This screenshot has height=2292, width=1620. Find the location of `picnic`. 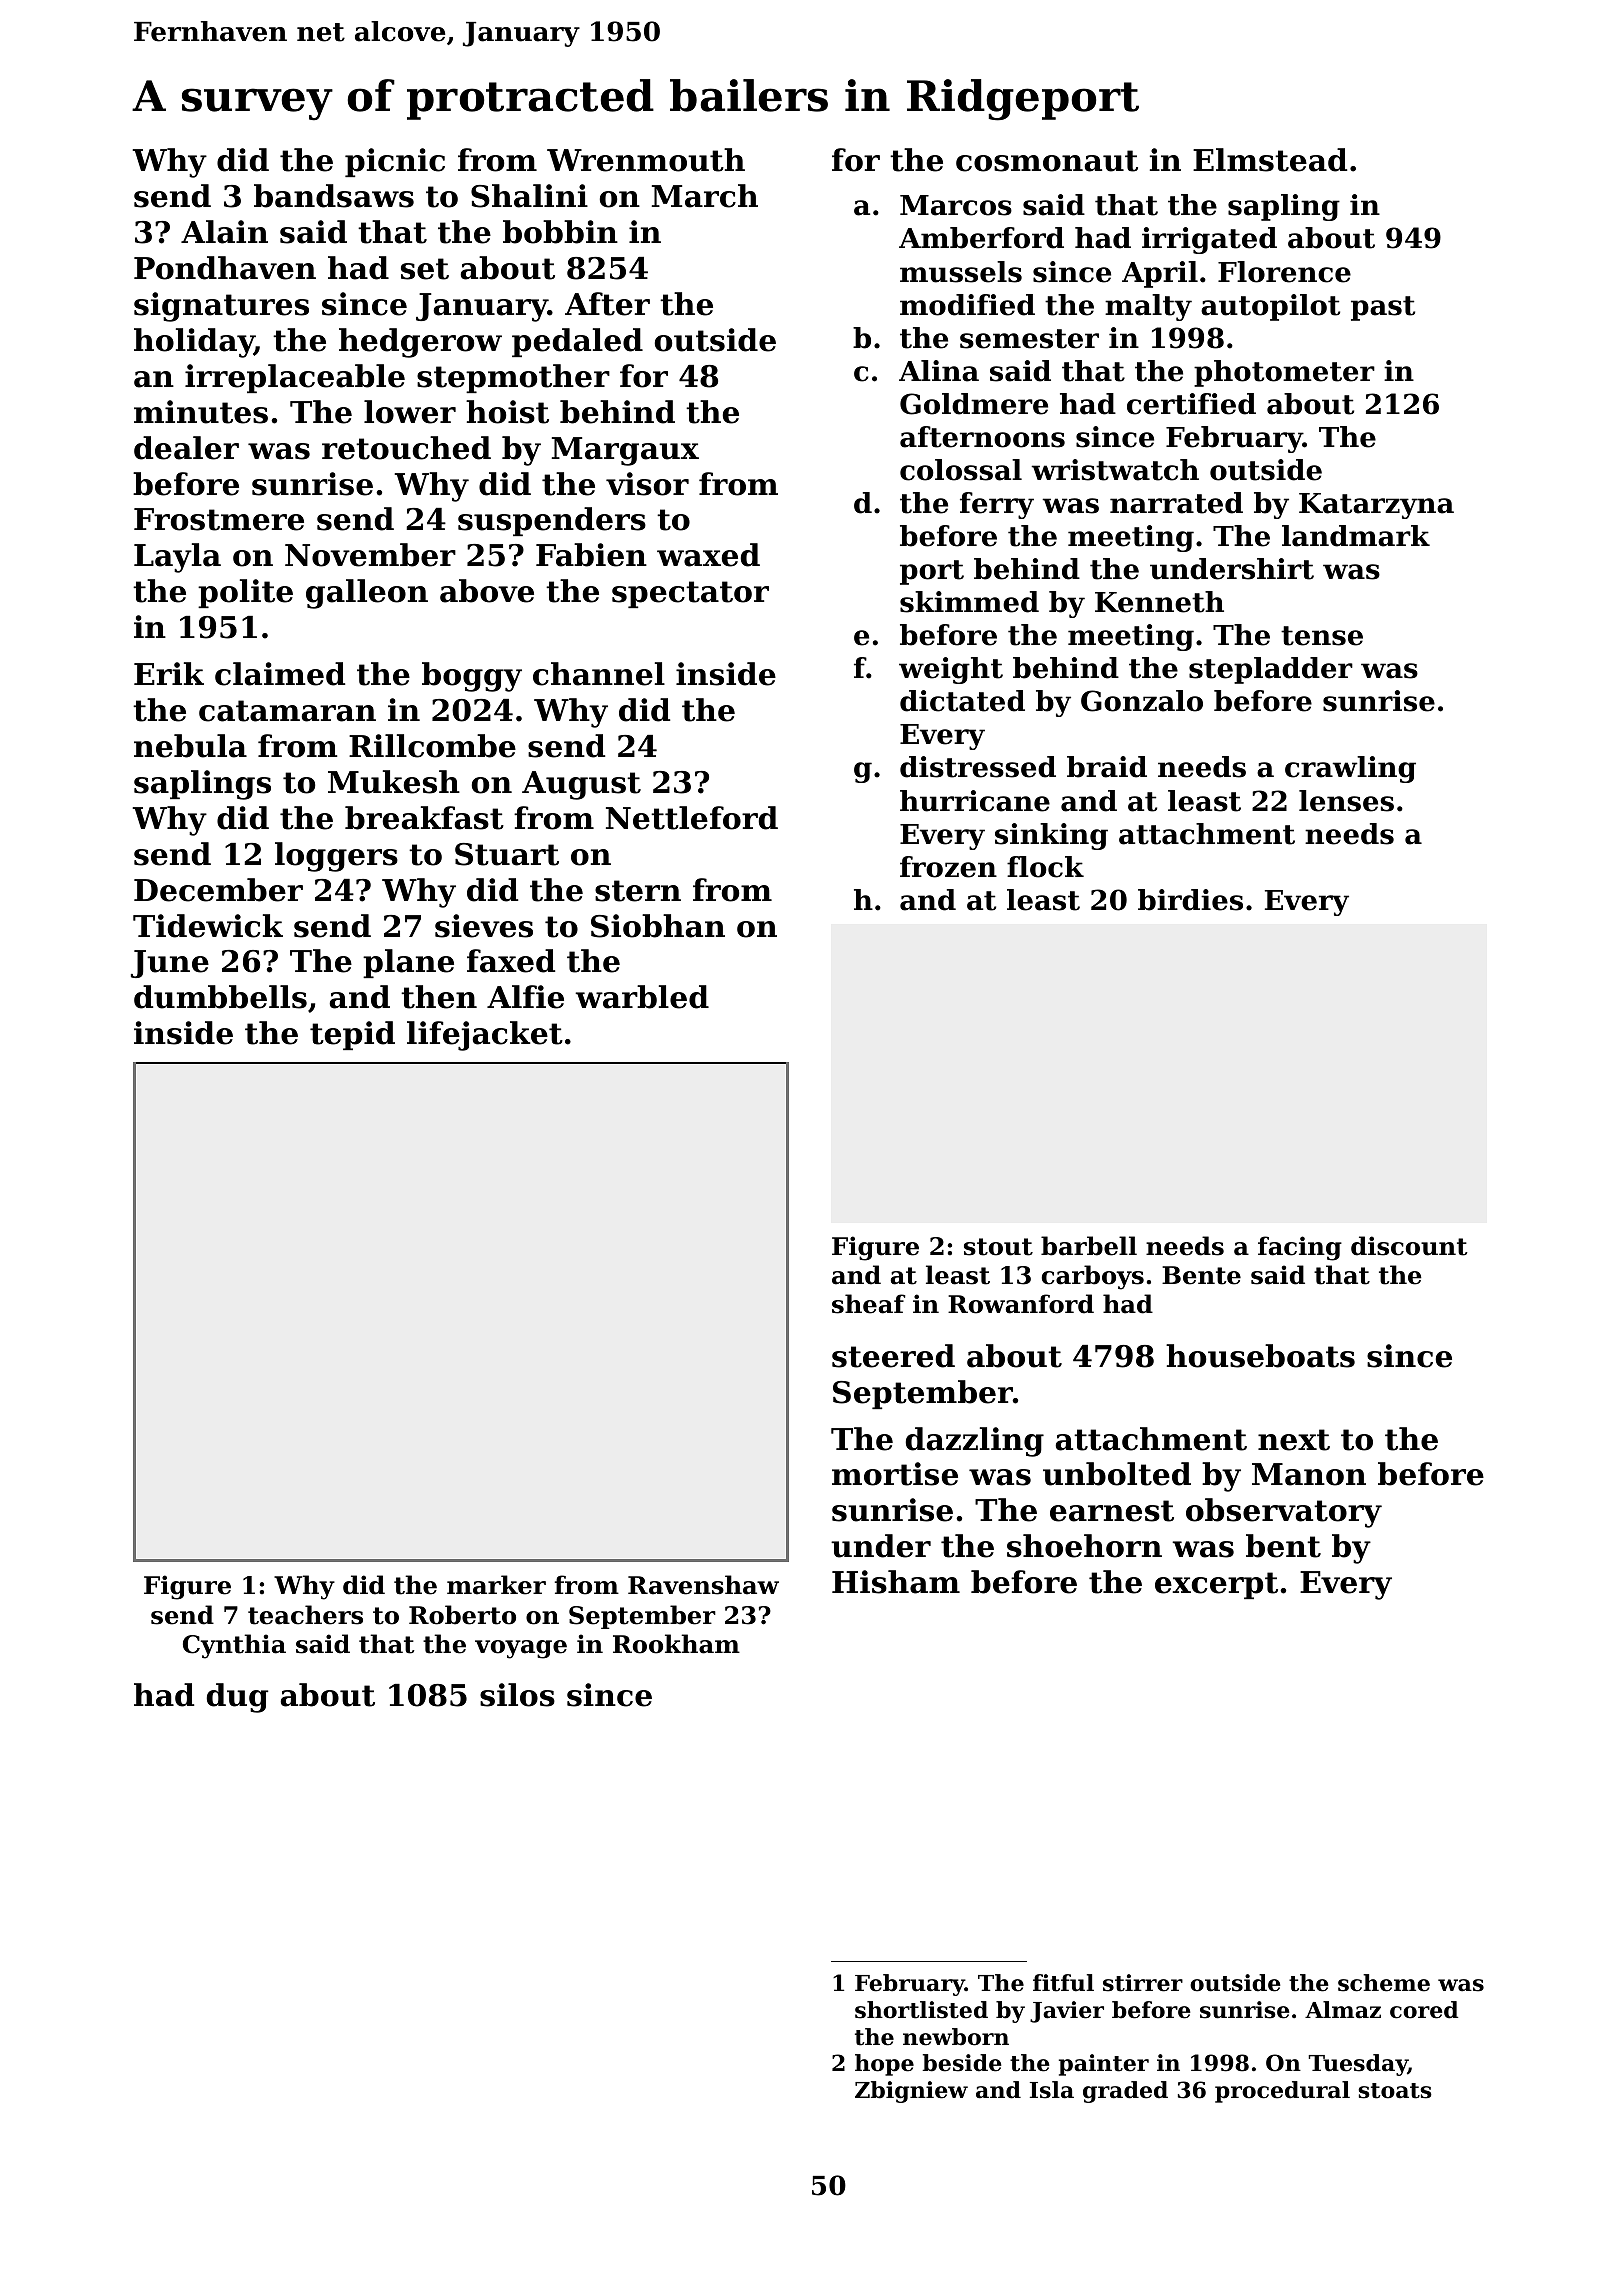

picnic is located at coordinates (395, 162).
